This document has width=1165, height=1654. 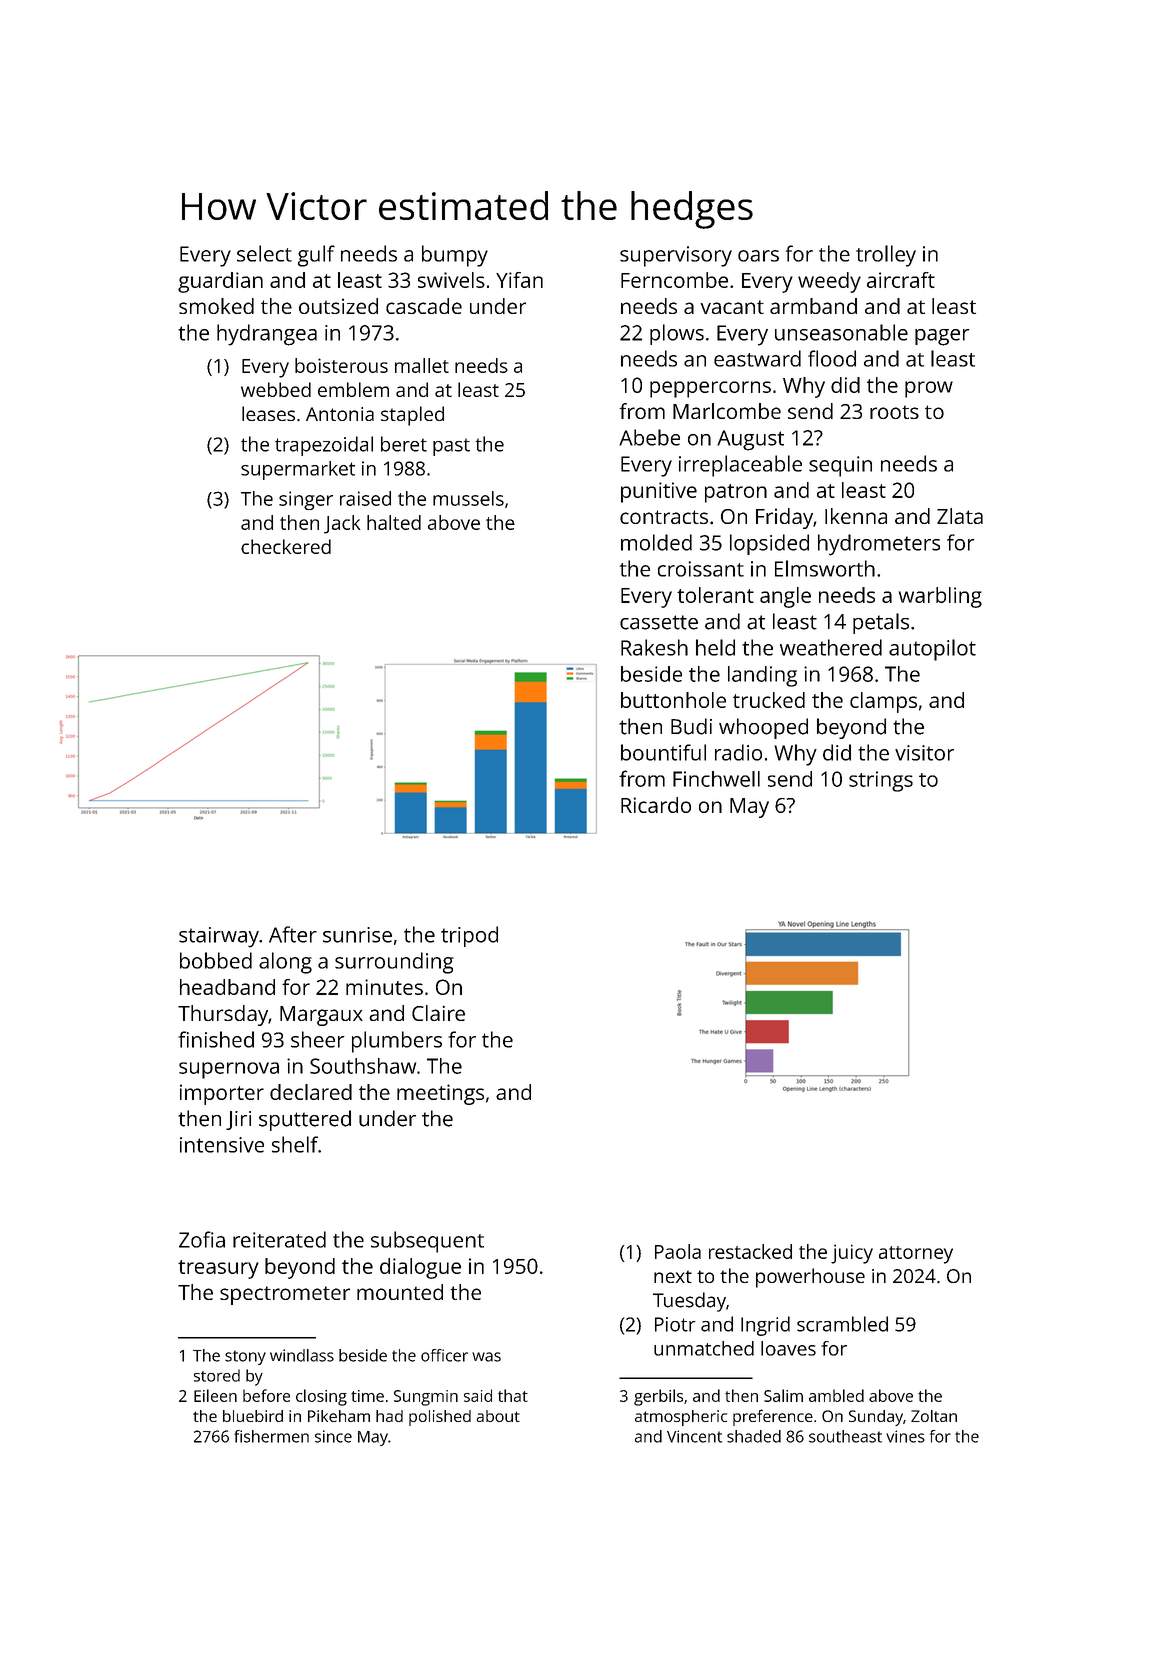 I want to click on After, so click(x=293, y=934).
